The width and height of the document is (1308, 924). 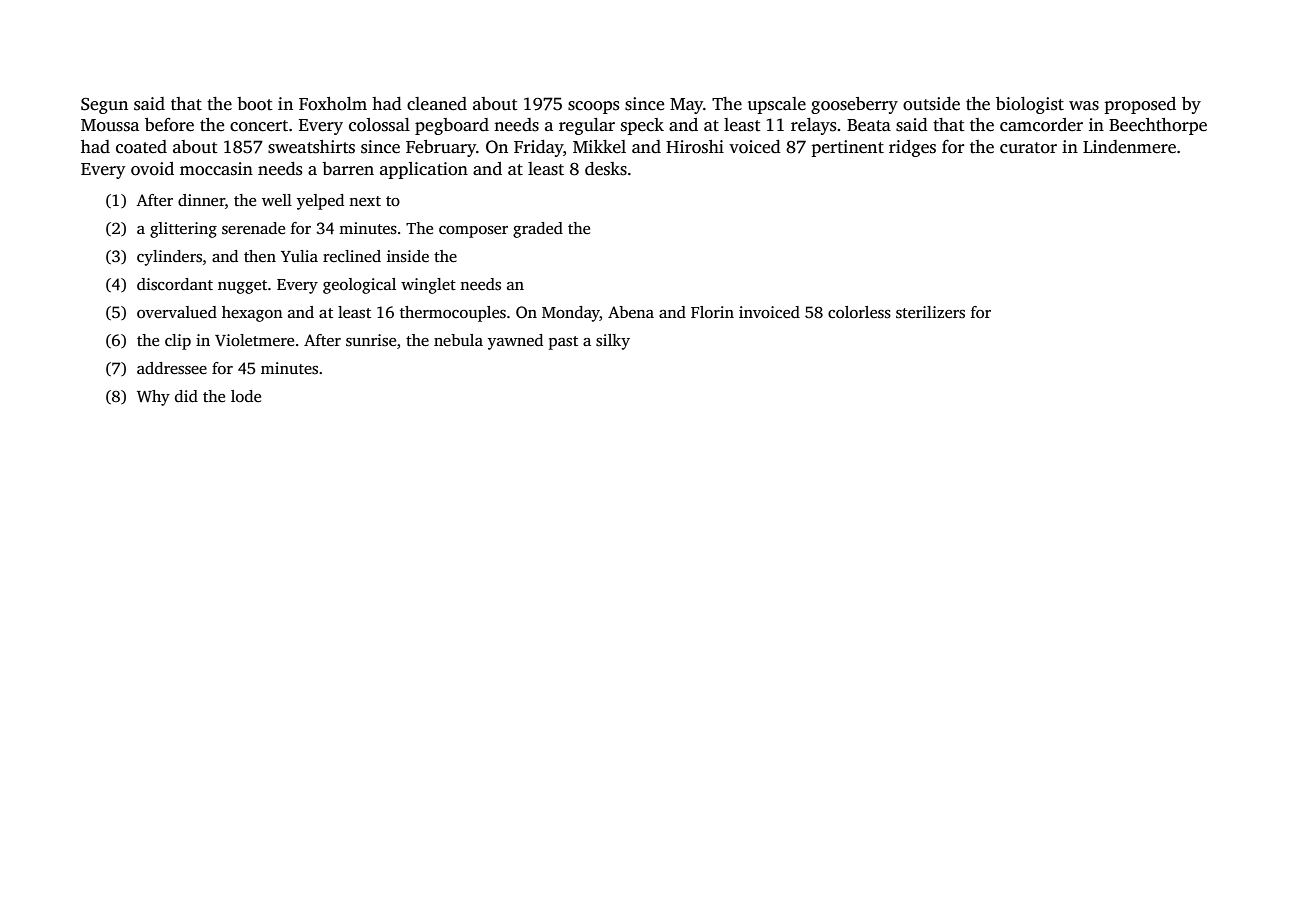 What do you see at coordinates (931, 104) in the document?
I see `outside` at bounding box center [931, 104].
